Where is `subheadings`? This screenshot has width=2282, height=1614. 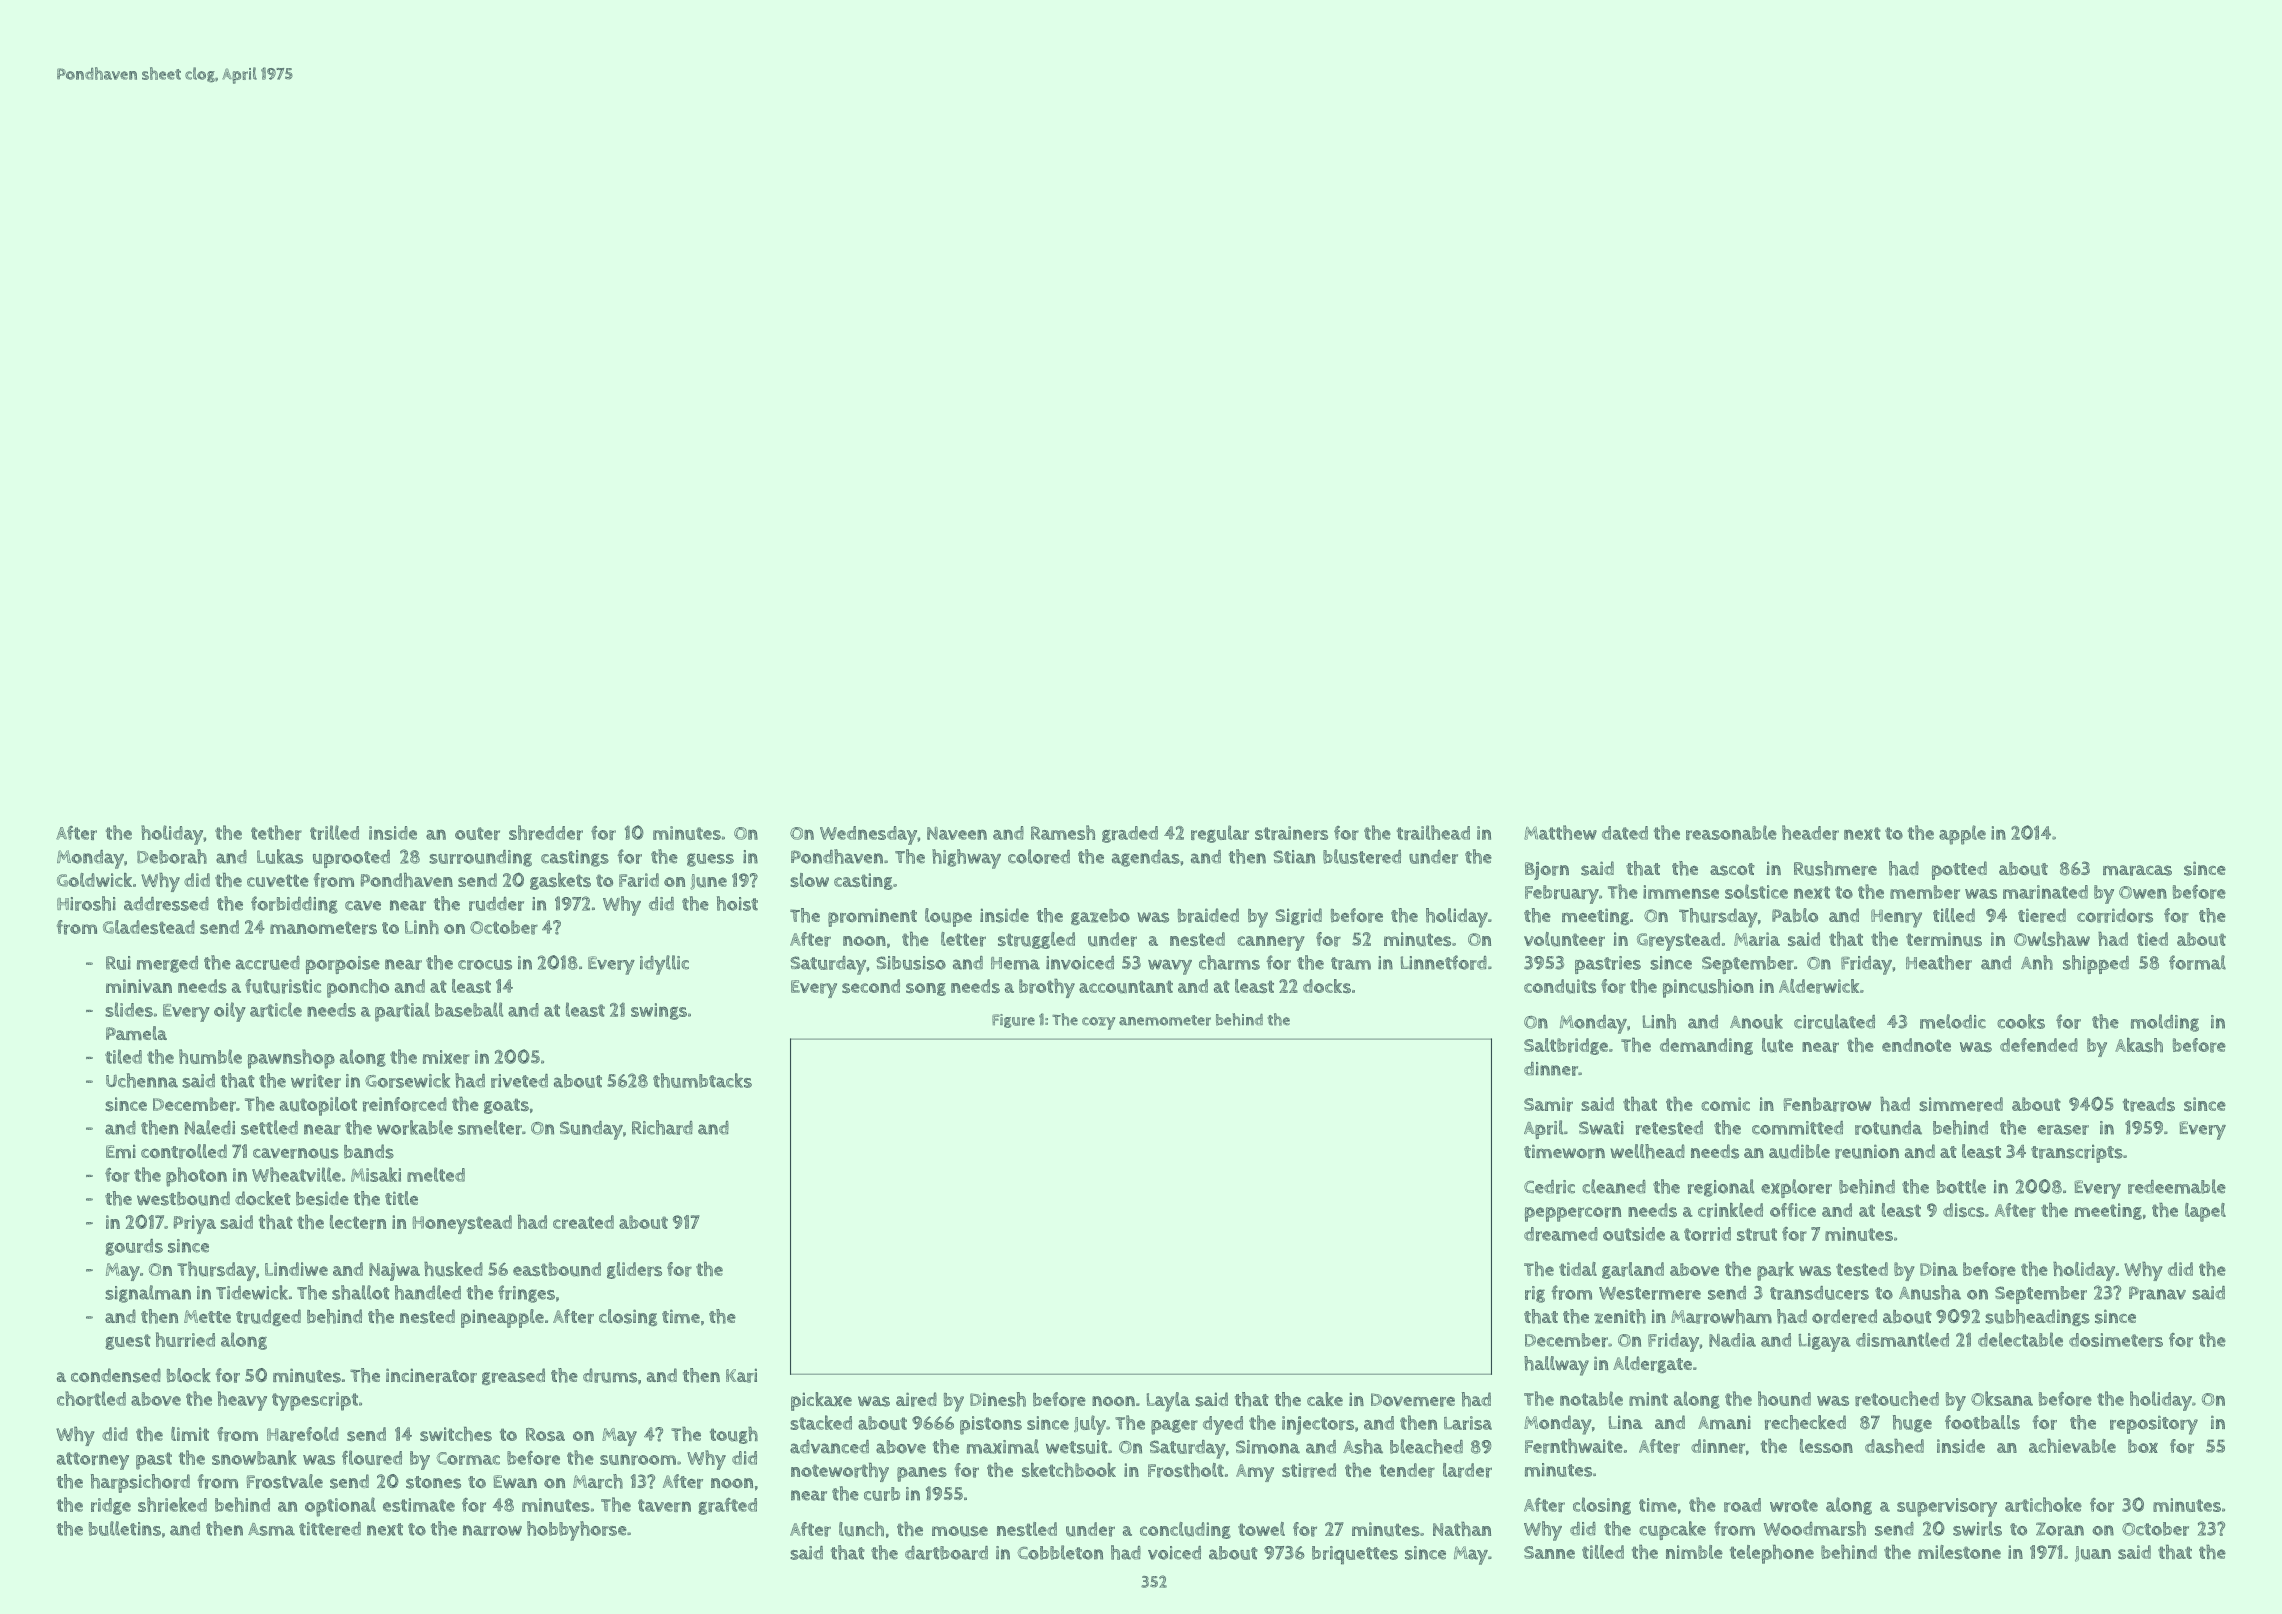 subheadings is located at coordinates (2037, 1317).
